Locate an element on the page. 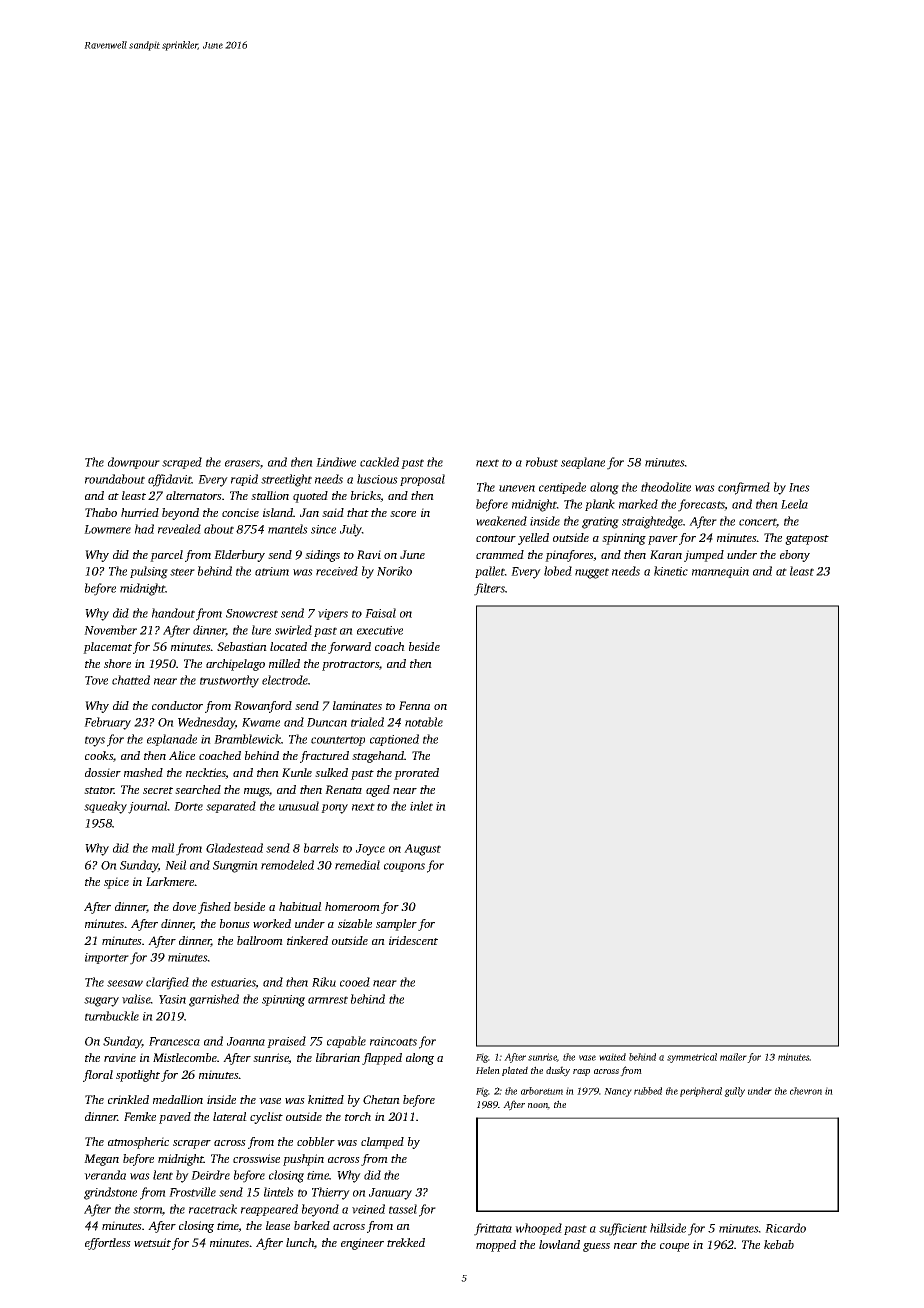  Sungmin is located at coordinates (235, 867).
